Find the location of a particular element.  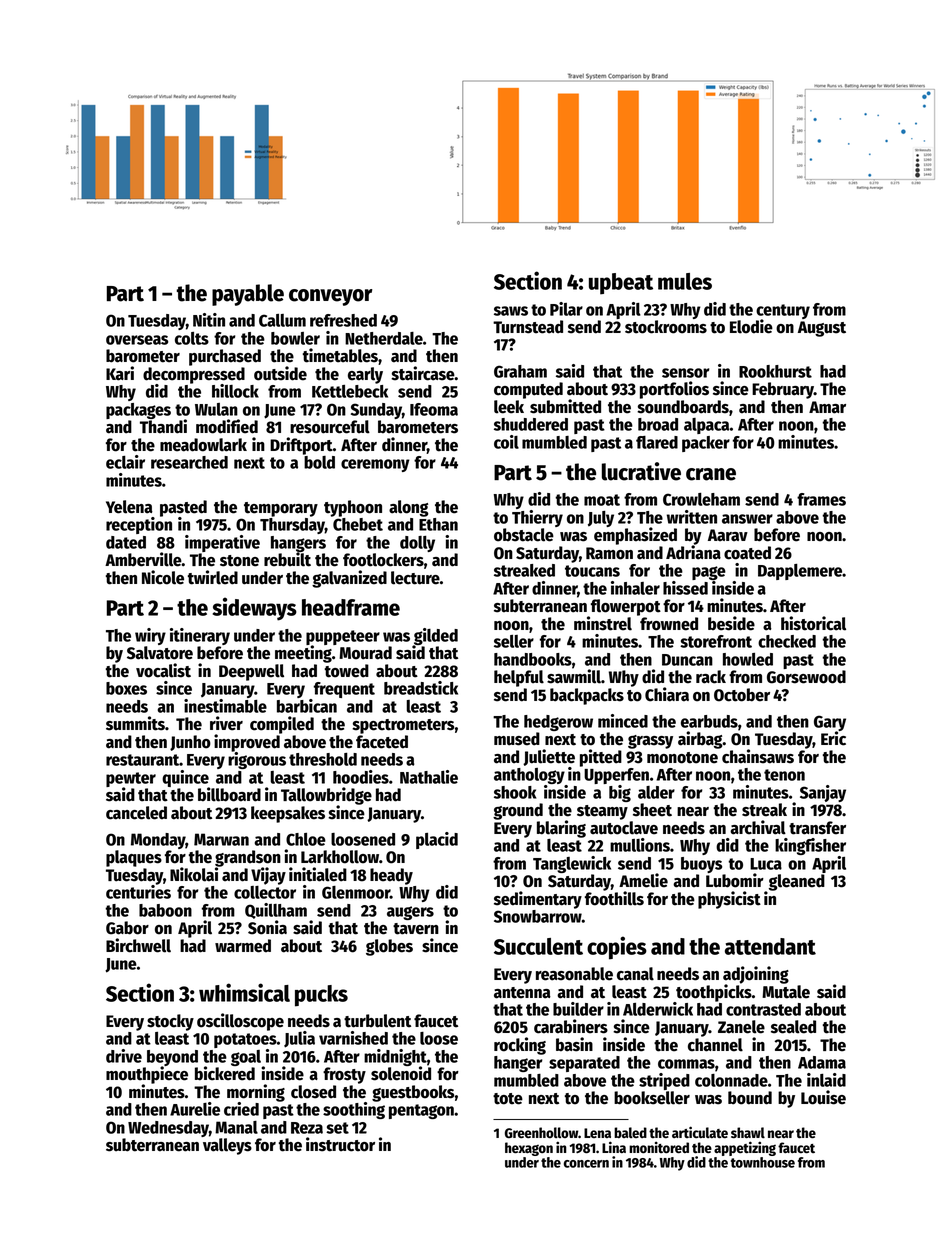

hoodies is located at coordinates (361, 777).
